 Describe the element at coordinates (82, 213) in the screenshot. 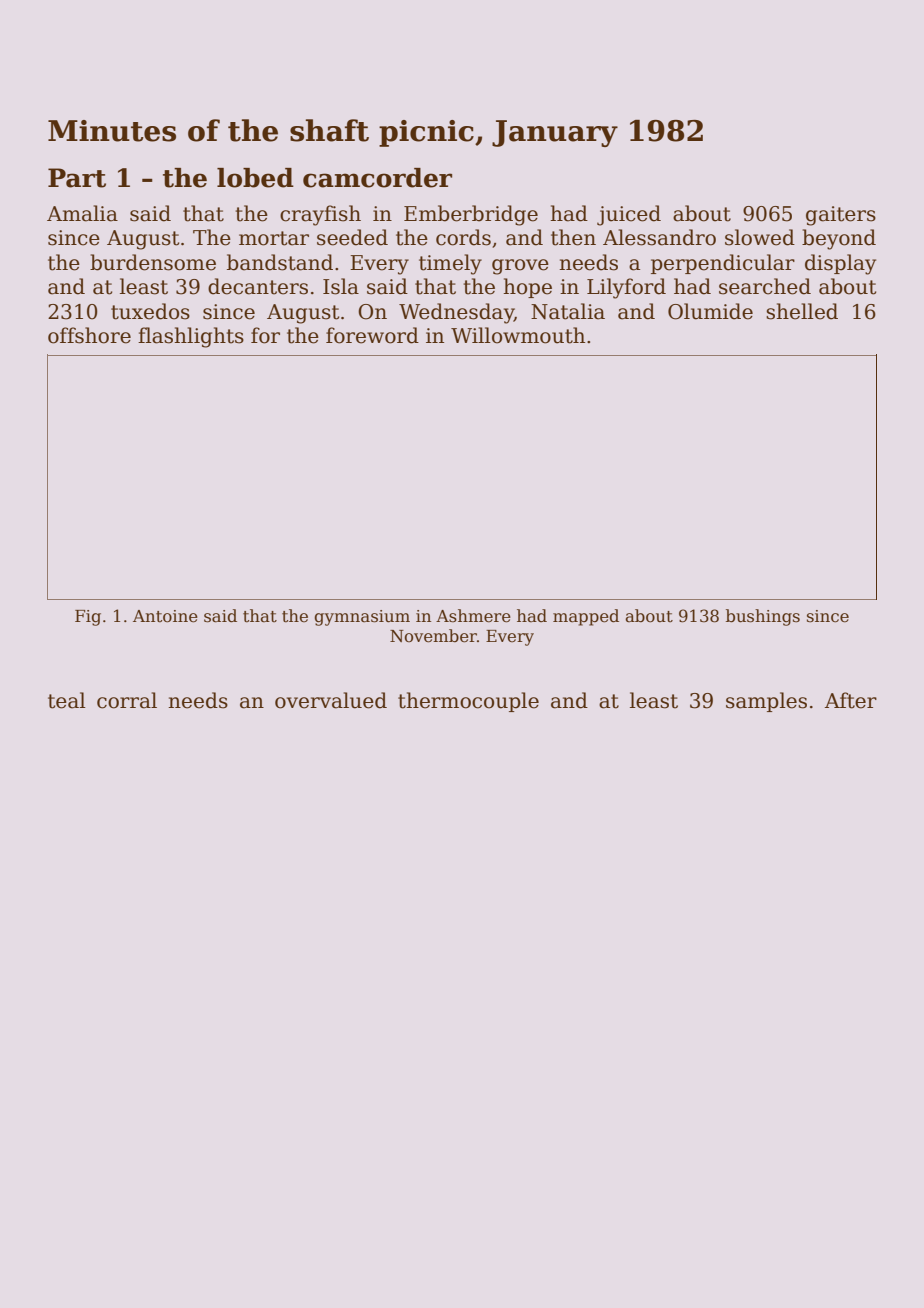

I see `Amalia` at that location.
